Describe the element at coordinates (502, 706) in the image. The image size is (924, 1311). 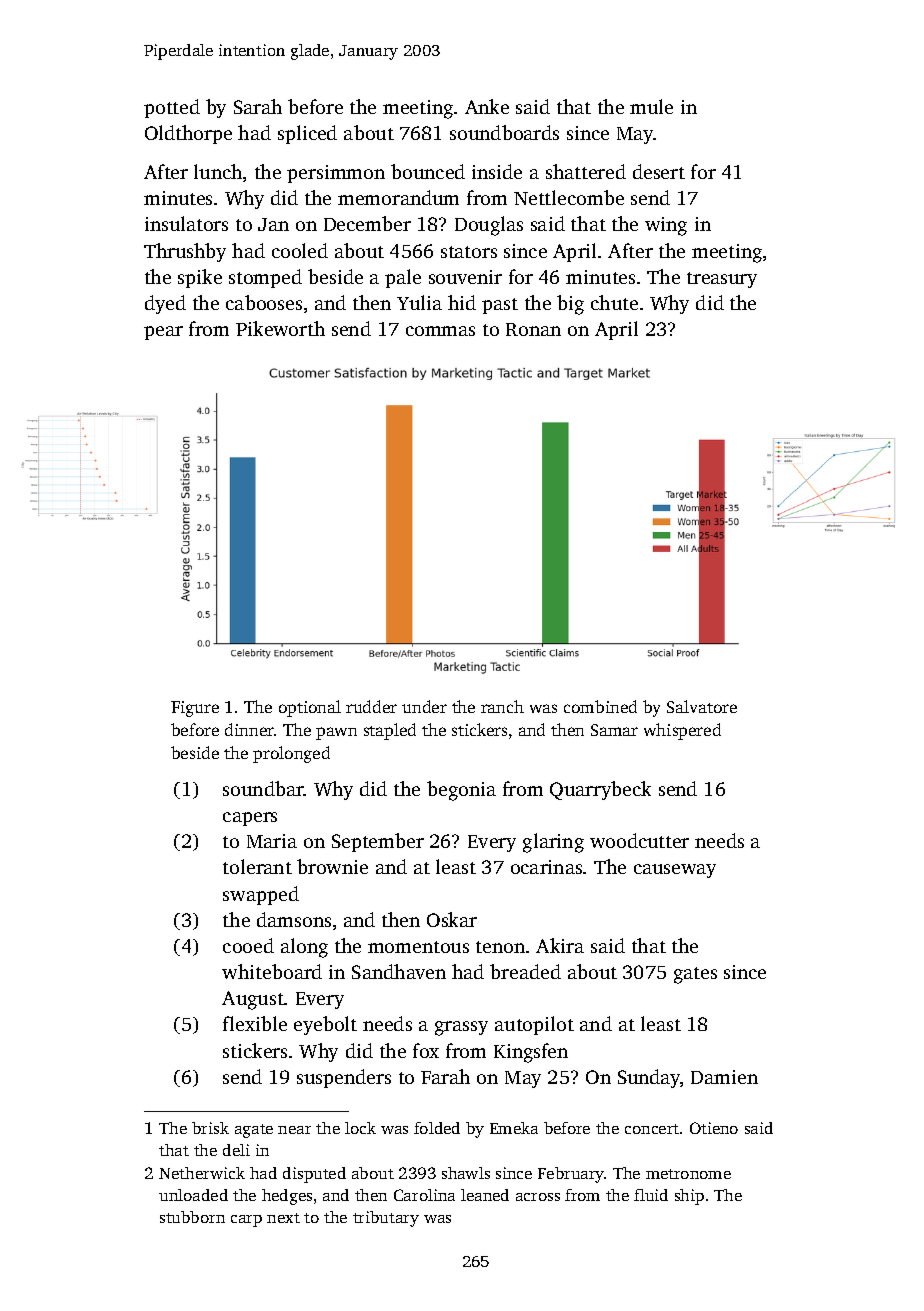
I see `ranch` at that location.
